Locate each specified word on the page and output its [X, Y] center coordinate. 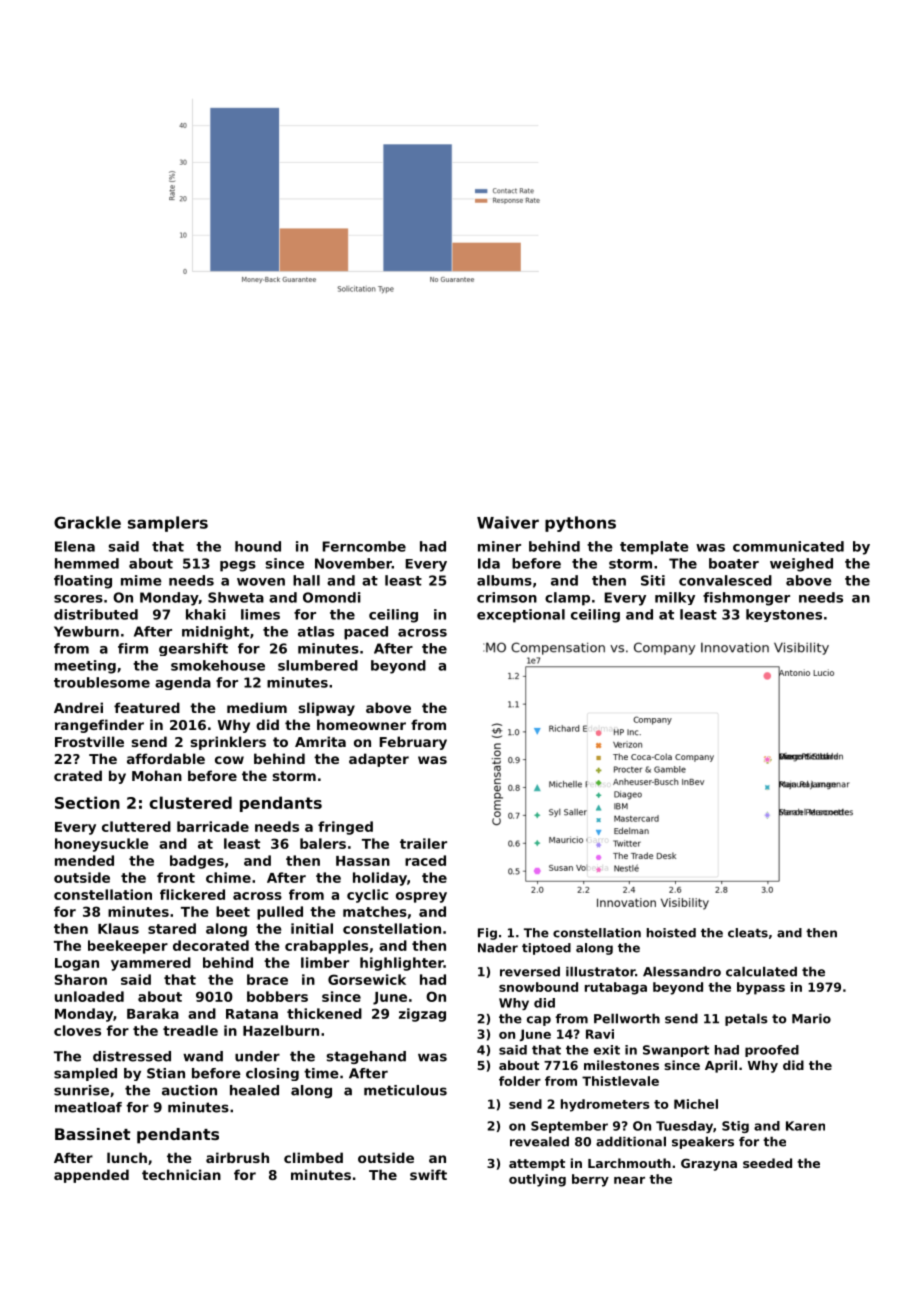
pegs [238, 566]
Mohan [157, 775]
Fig [487, 934]
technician [181, 1174]
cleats [748, 933]
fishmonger [746, 599]
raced [425, 860]
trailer [423, 843]
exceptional [521, 616]
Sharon [81, 979]
